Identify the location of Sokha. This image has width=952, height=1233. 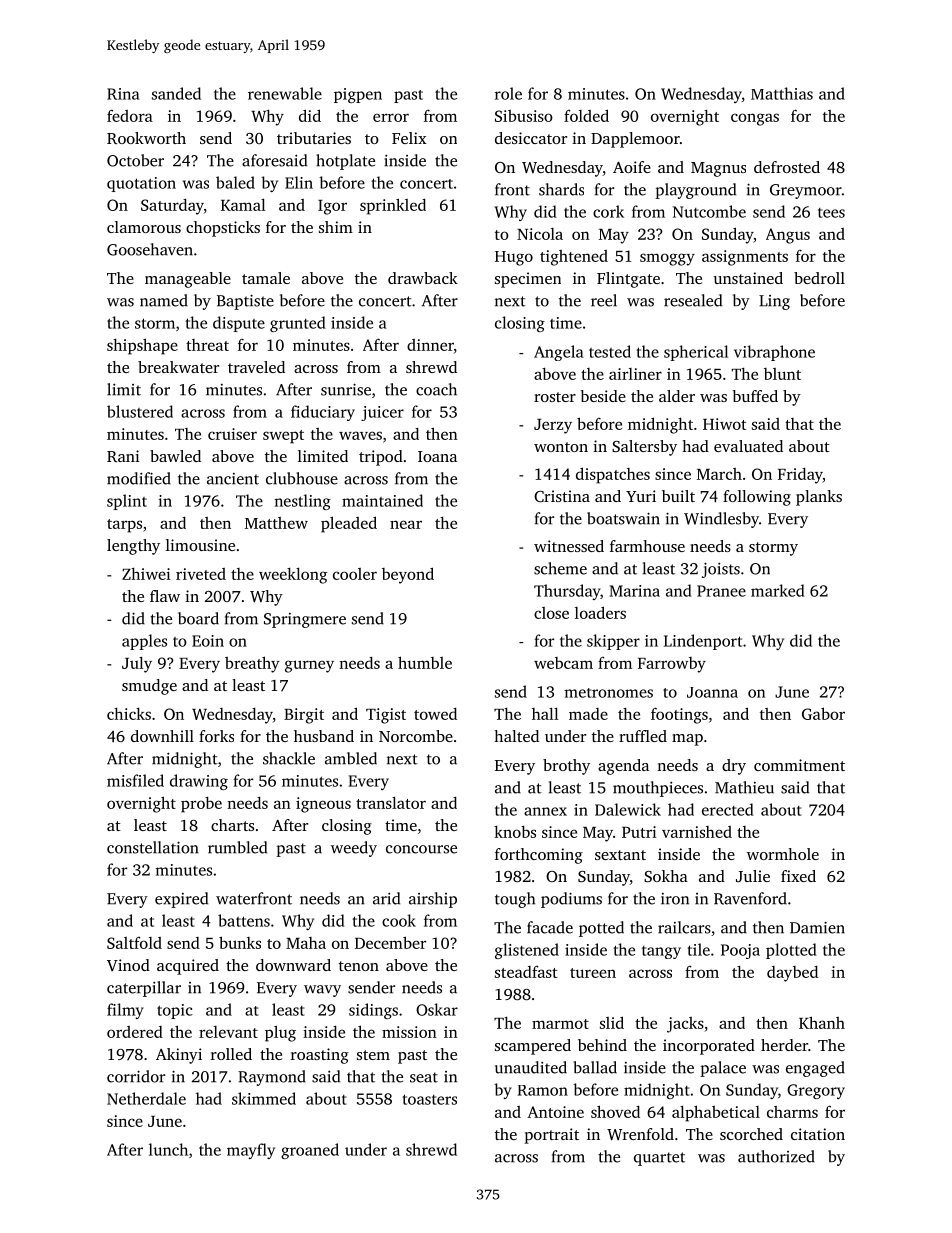
(666, 876).
